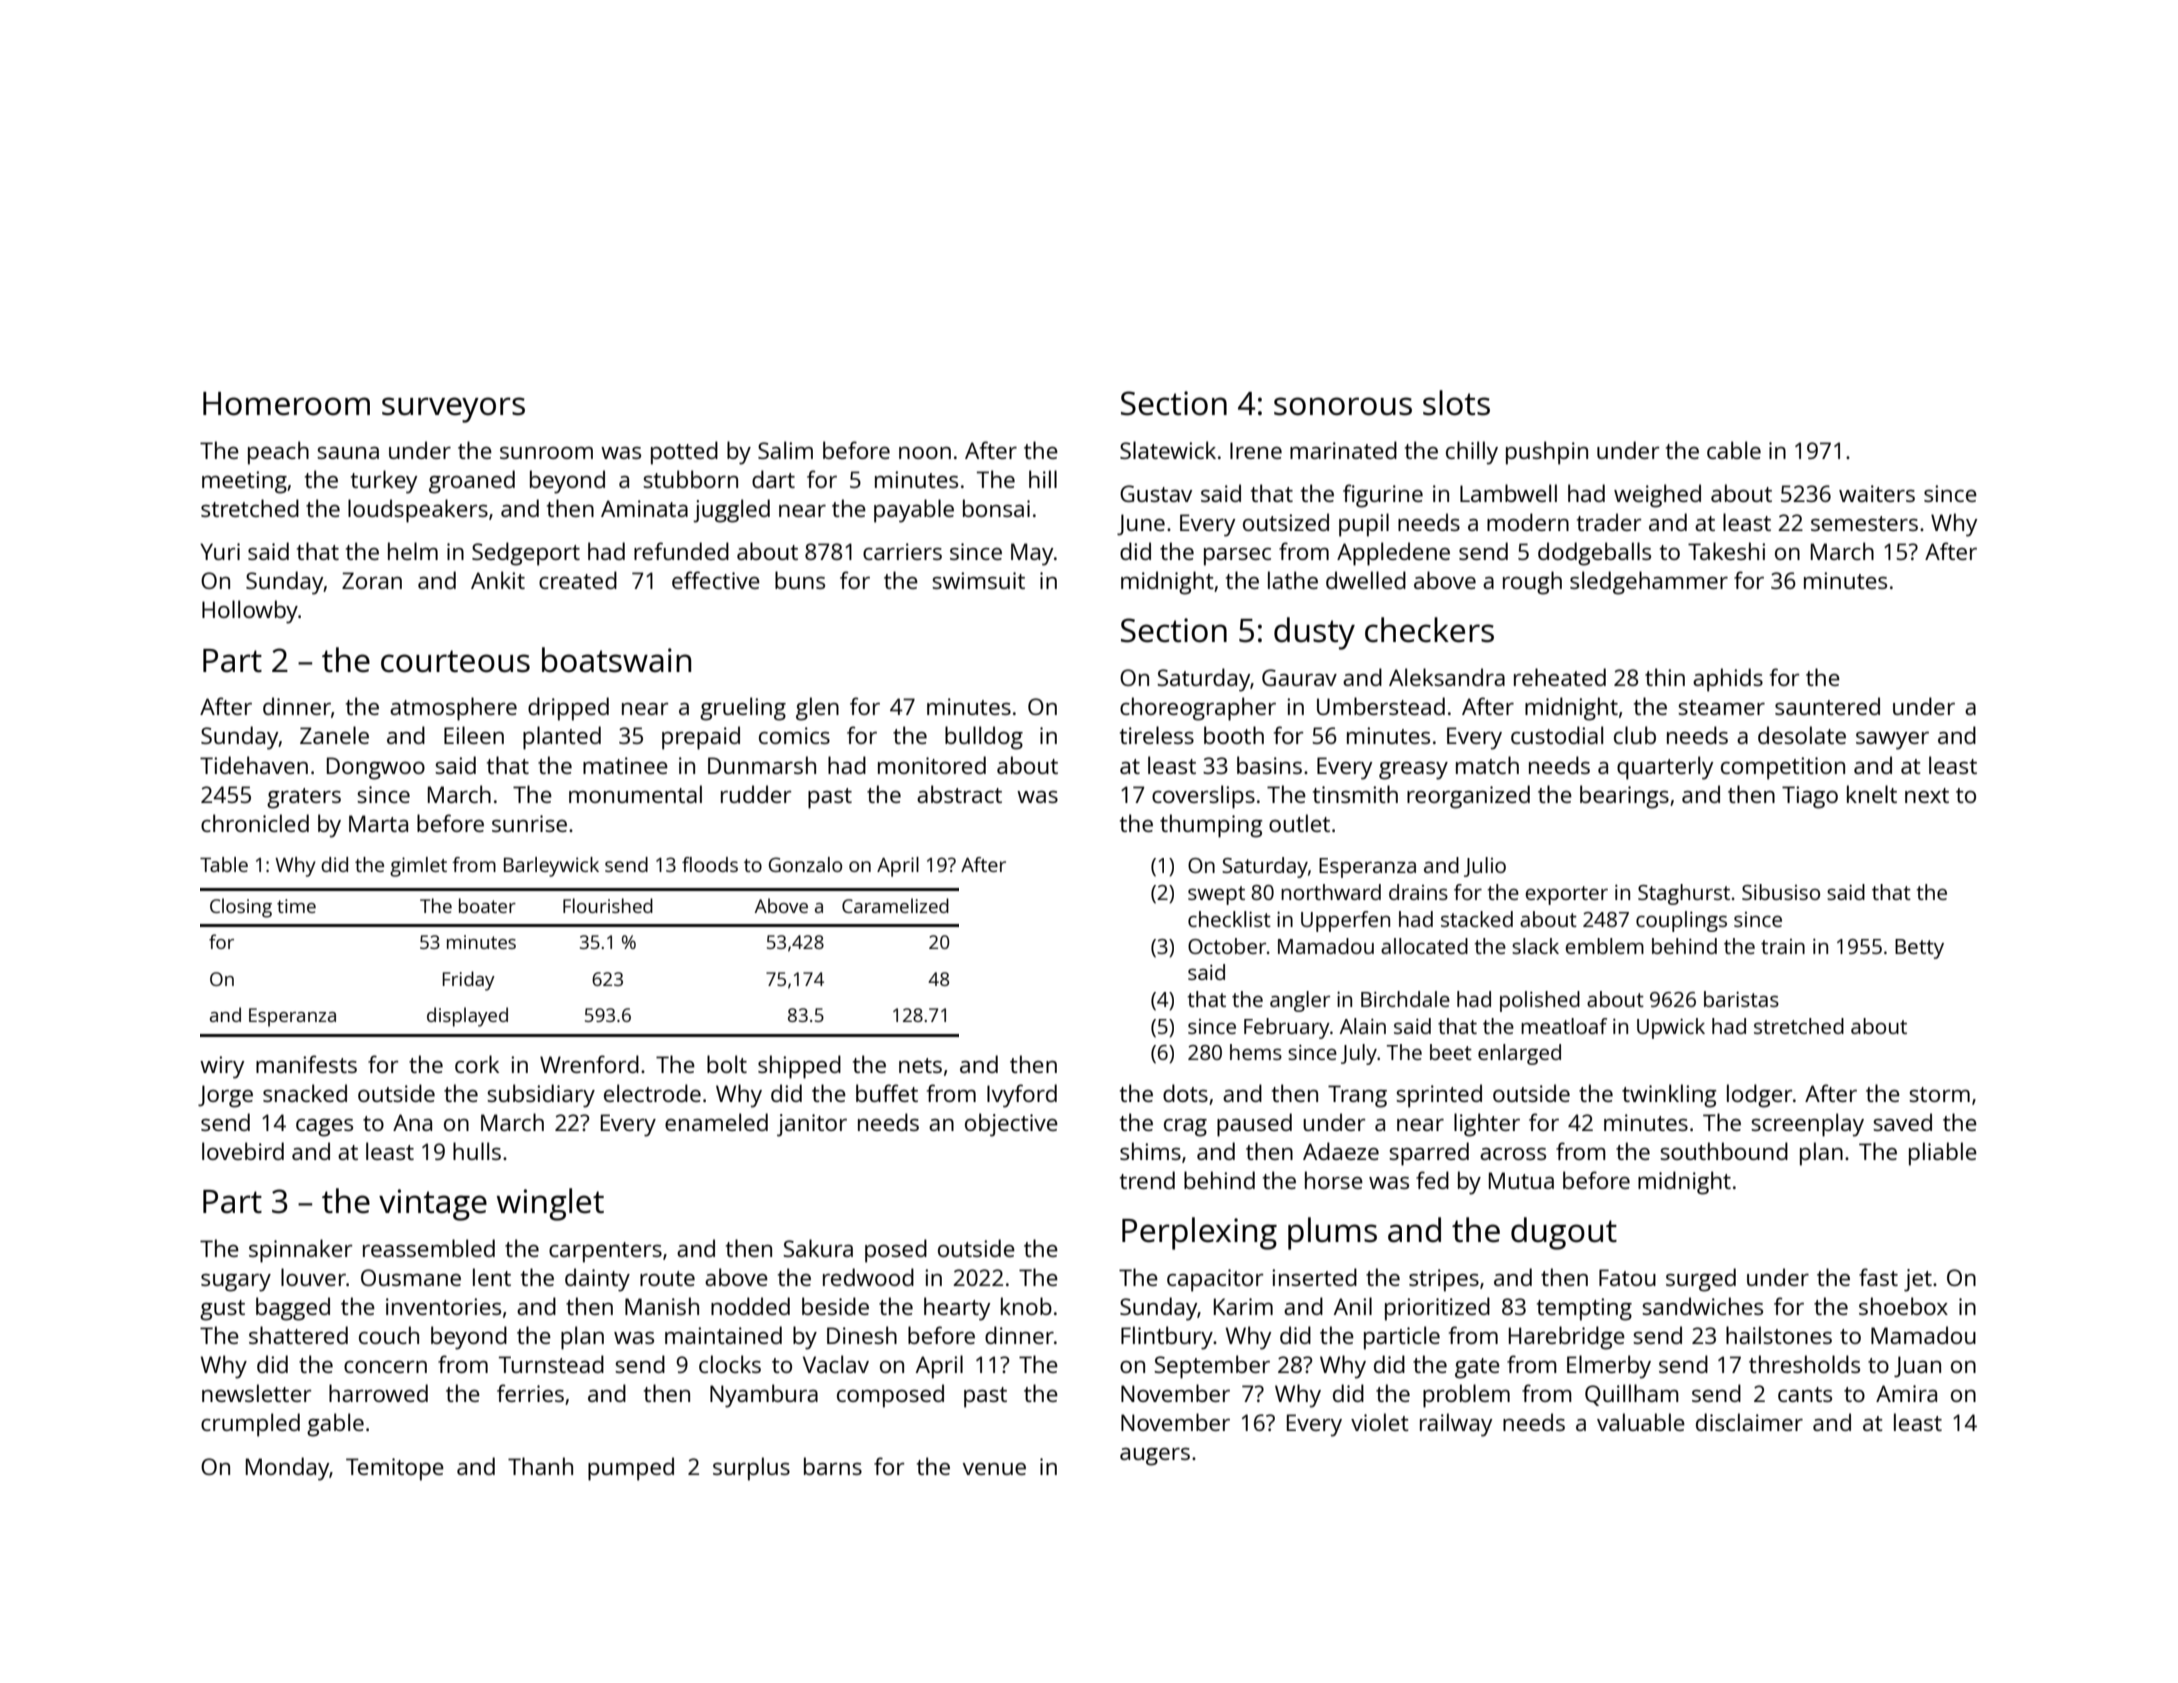 This page has height=1683, width=2178. I want to click on inserted, so click(1314, 1277).
